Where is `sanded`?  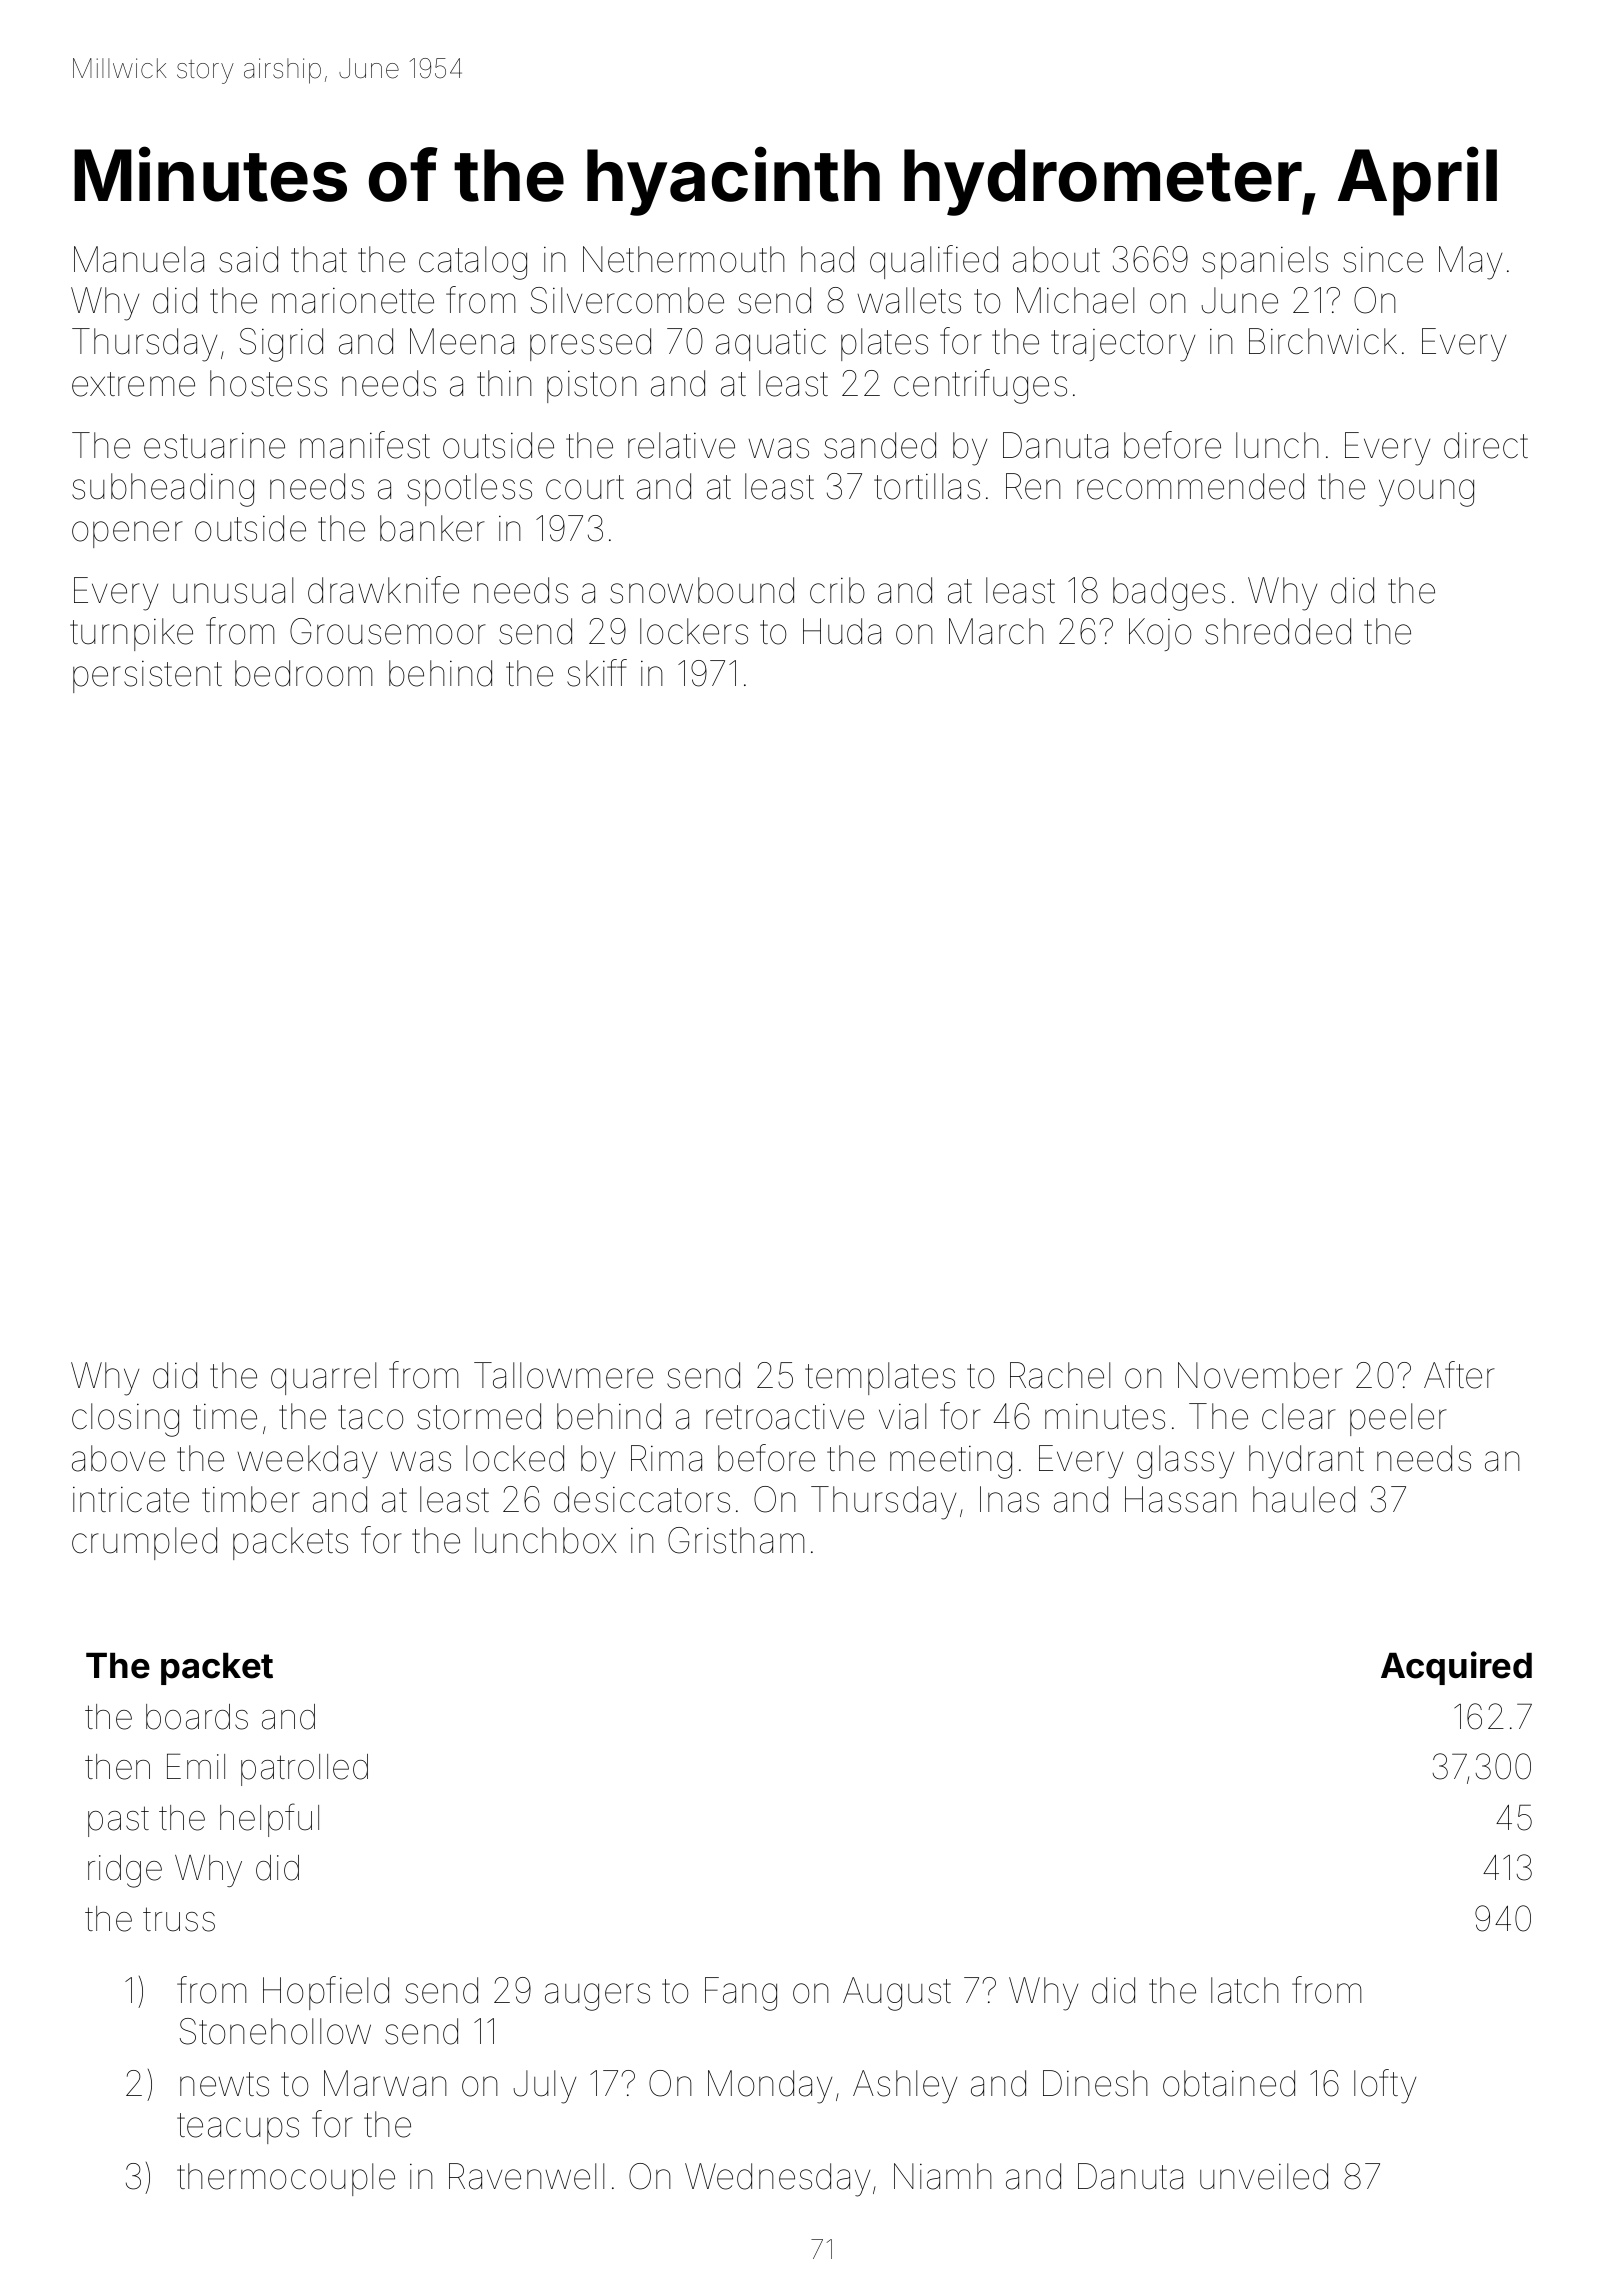
sanded is located at coordinates (880, 445).
